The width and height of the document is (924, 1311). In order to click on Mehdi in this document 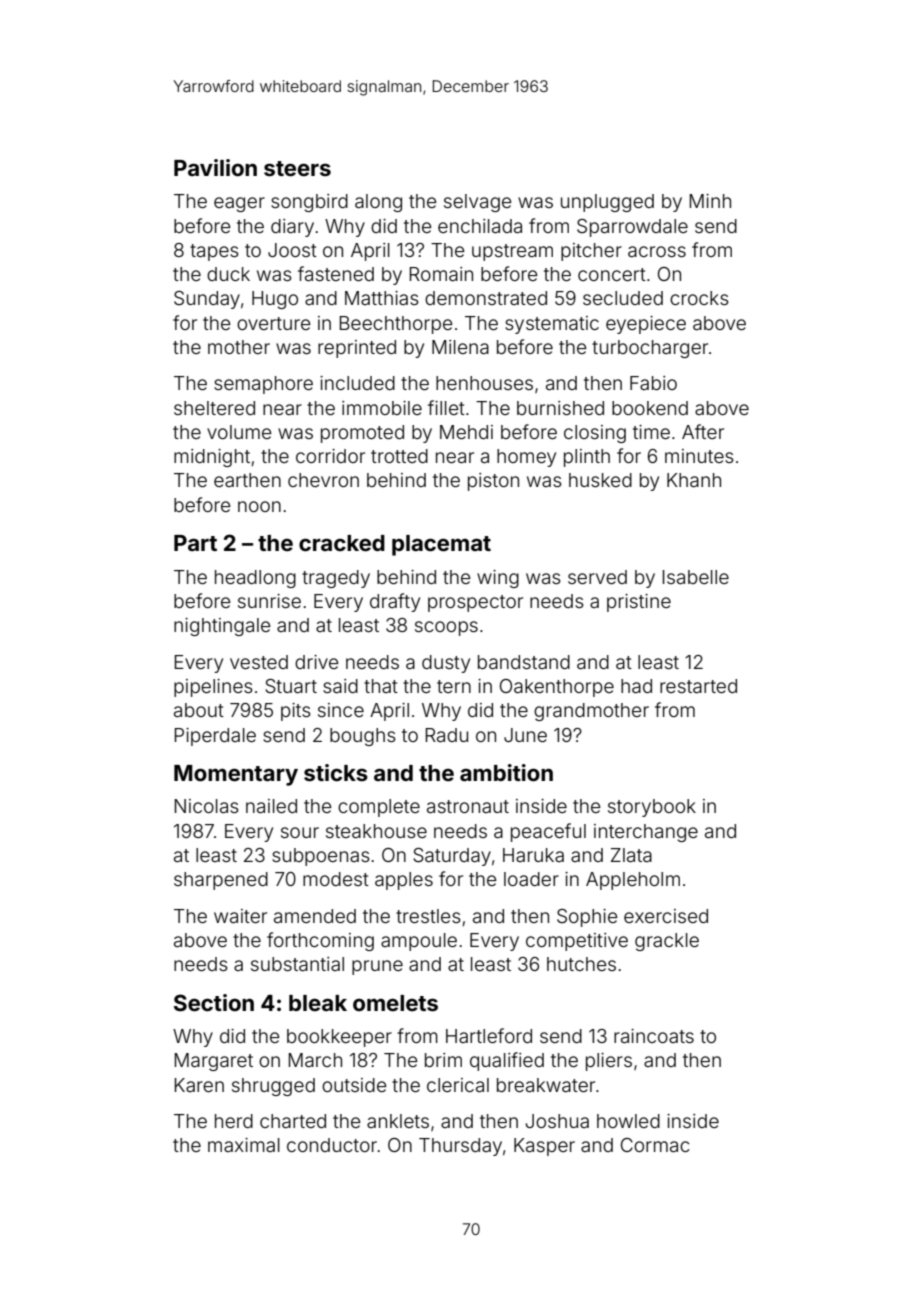, I will do `click(466, 432)`.
